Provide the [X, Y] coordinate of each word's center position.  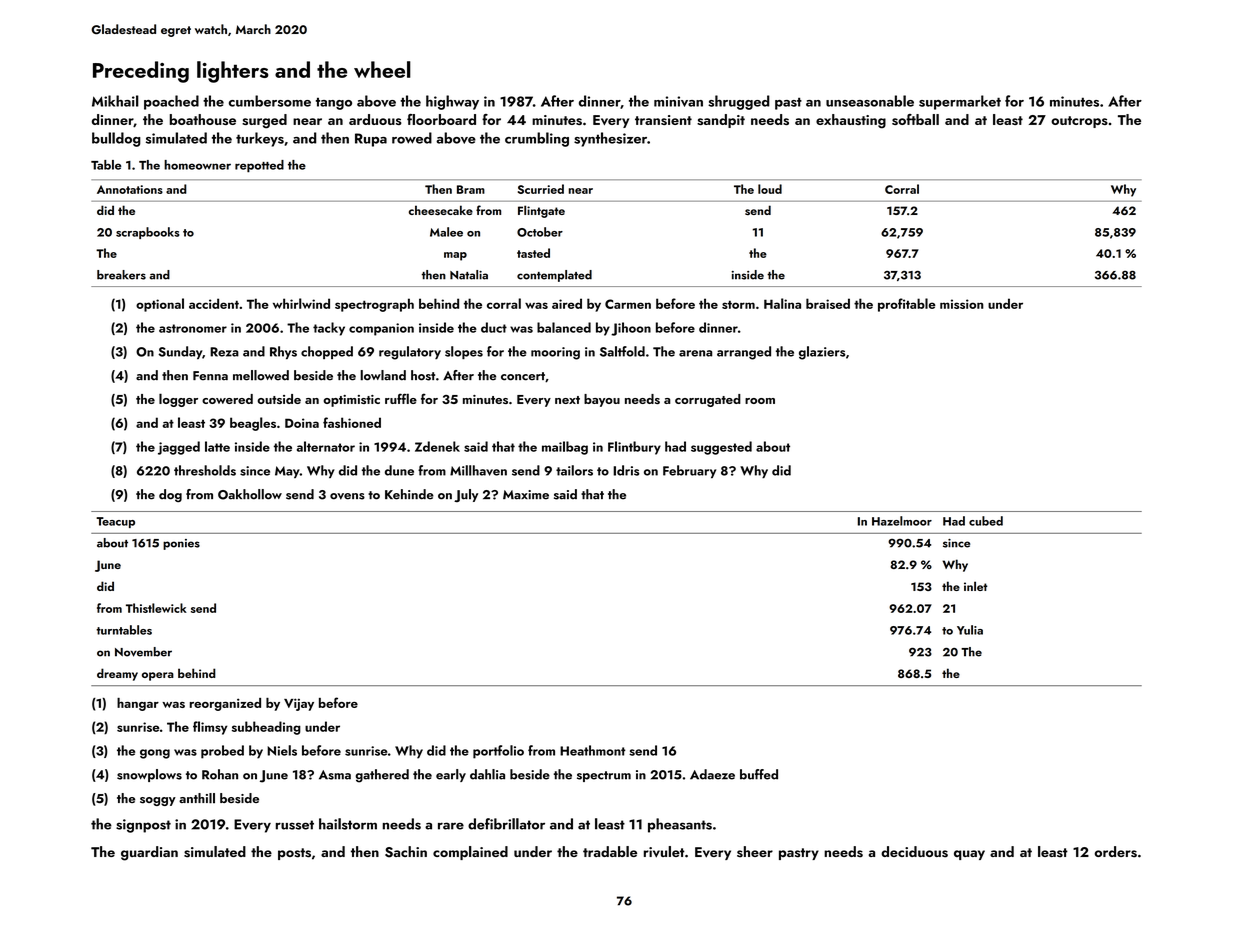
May [287, 472]
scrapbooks [148, 233]
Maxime [526, 495]
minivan [678, 101]
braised [828, 303]
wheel [382, 69]
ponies [181, 544]
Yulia [970, 630]
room [760, 401]
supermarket [960, 102]
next [567, 400]
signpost [143, 826]
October [540, 232]
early [451, 775]
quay [969, 855]
